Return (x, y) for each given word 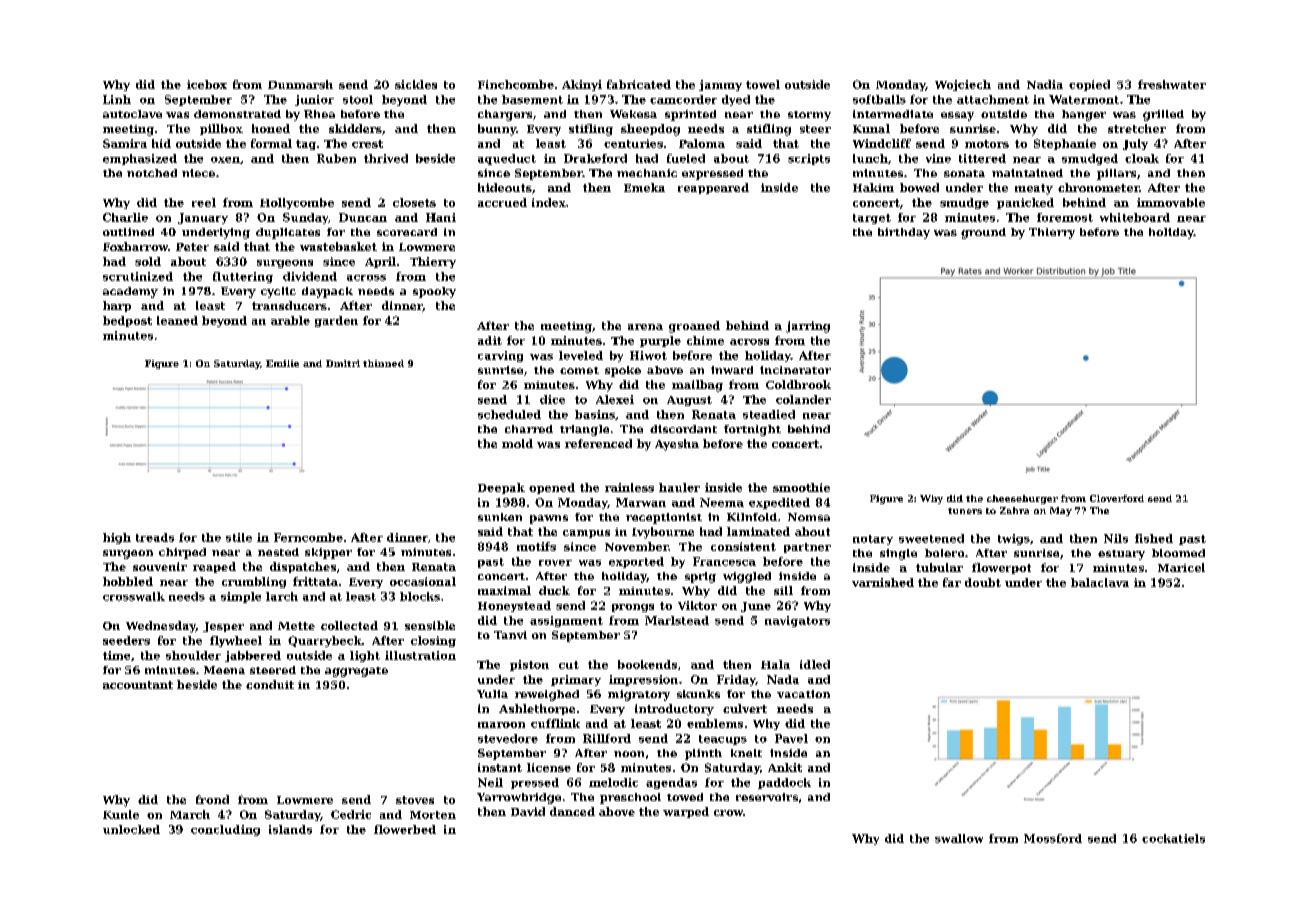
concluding (225, 830)
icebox (207, 84)
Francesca (724, 561)
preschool (630, 798)
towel (763, 84)
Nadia (1045, 84)
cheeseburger (1022, 499)
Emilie (282, 363)
